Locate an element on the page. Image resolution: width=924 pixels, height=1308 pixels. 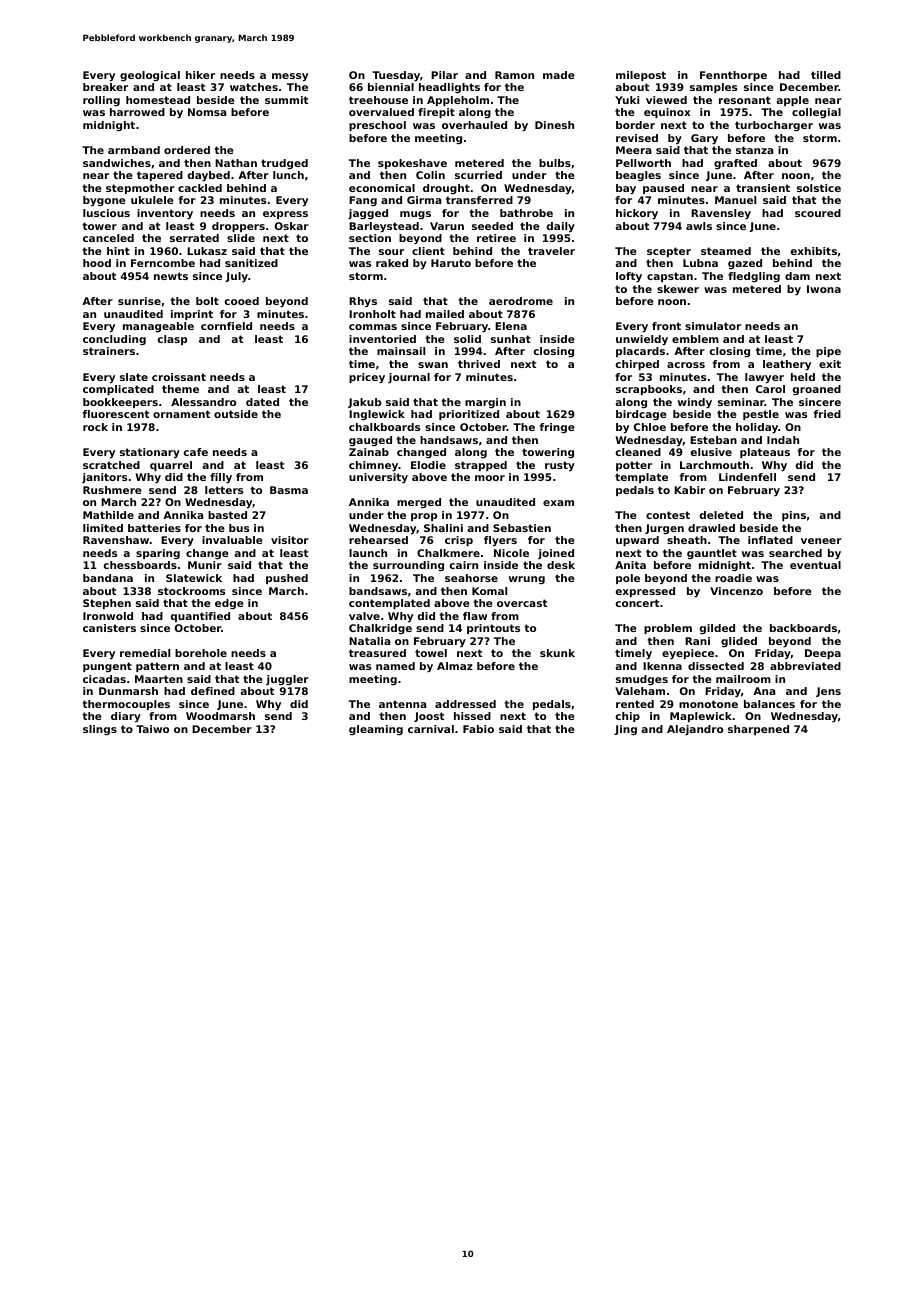
strapped is located at coordinates (481, 466).
